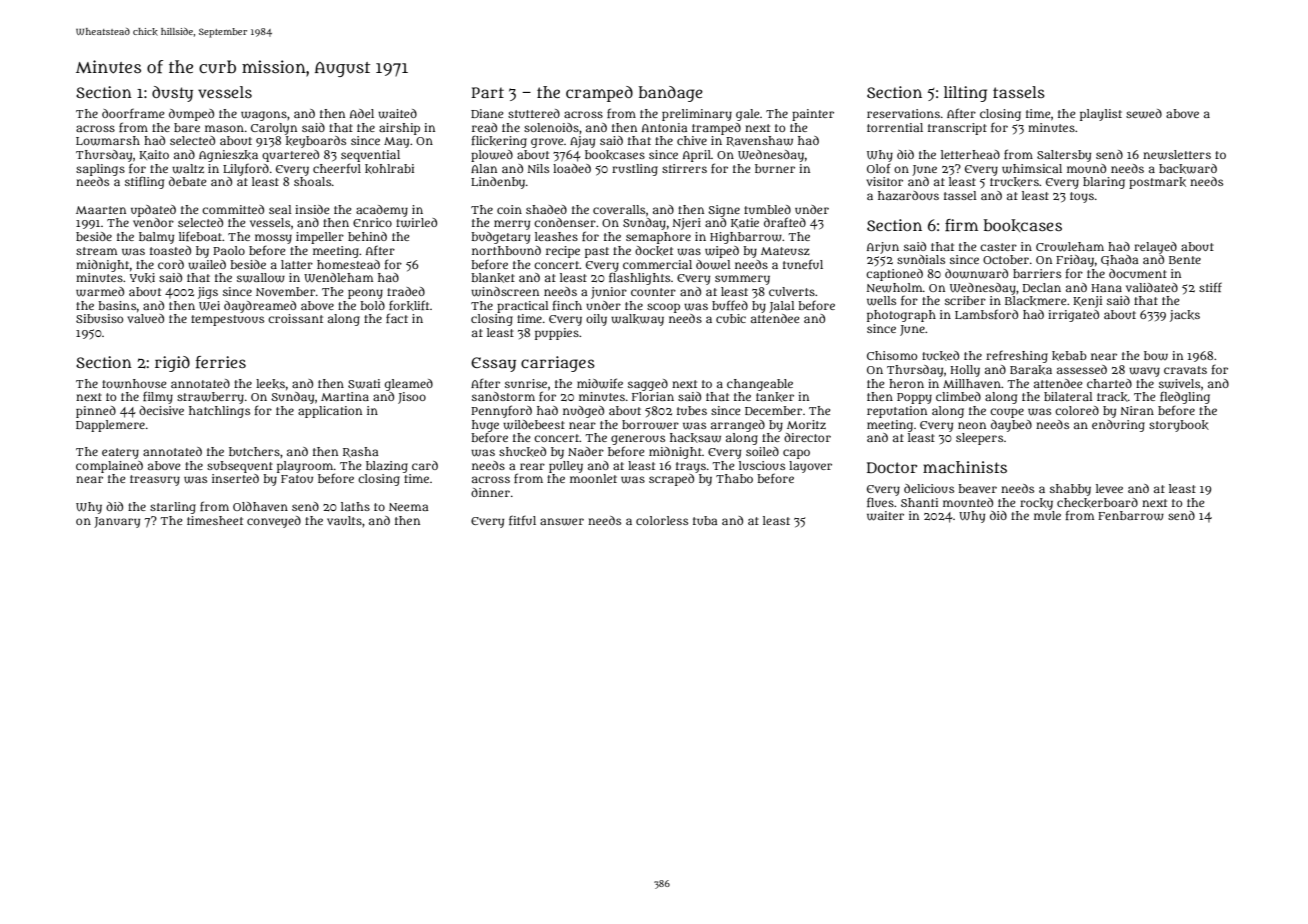 This screenshot has width=1308, height=924. I want to click on hacksaw, so click(695, 438).
